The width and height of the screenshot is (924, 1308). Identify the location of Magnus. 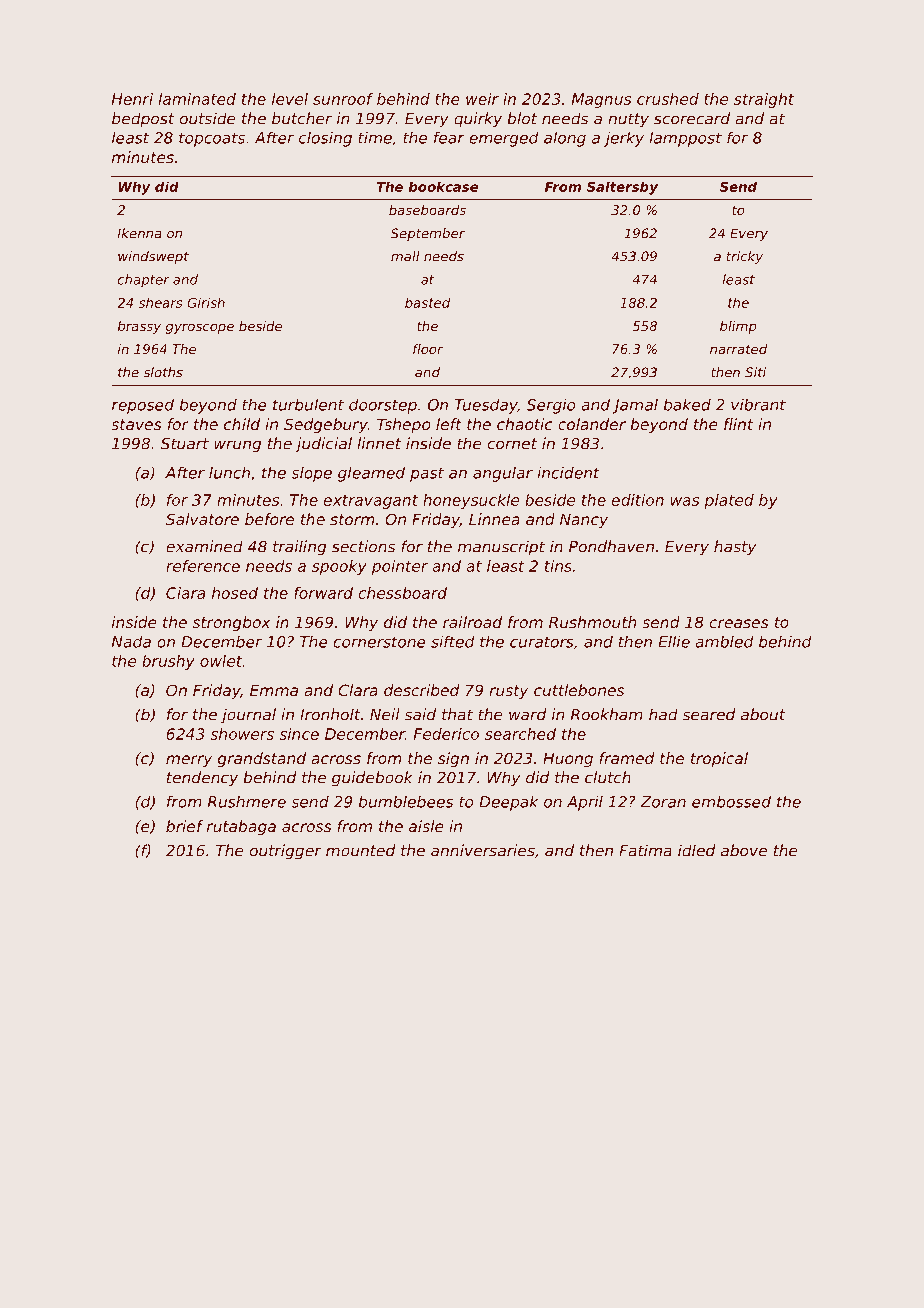
(601, 100).
